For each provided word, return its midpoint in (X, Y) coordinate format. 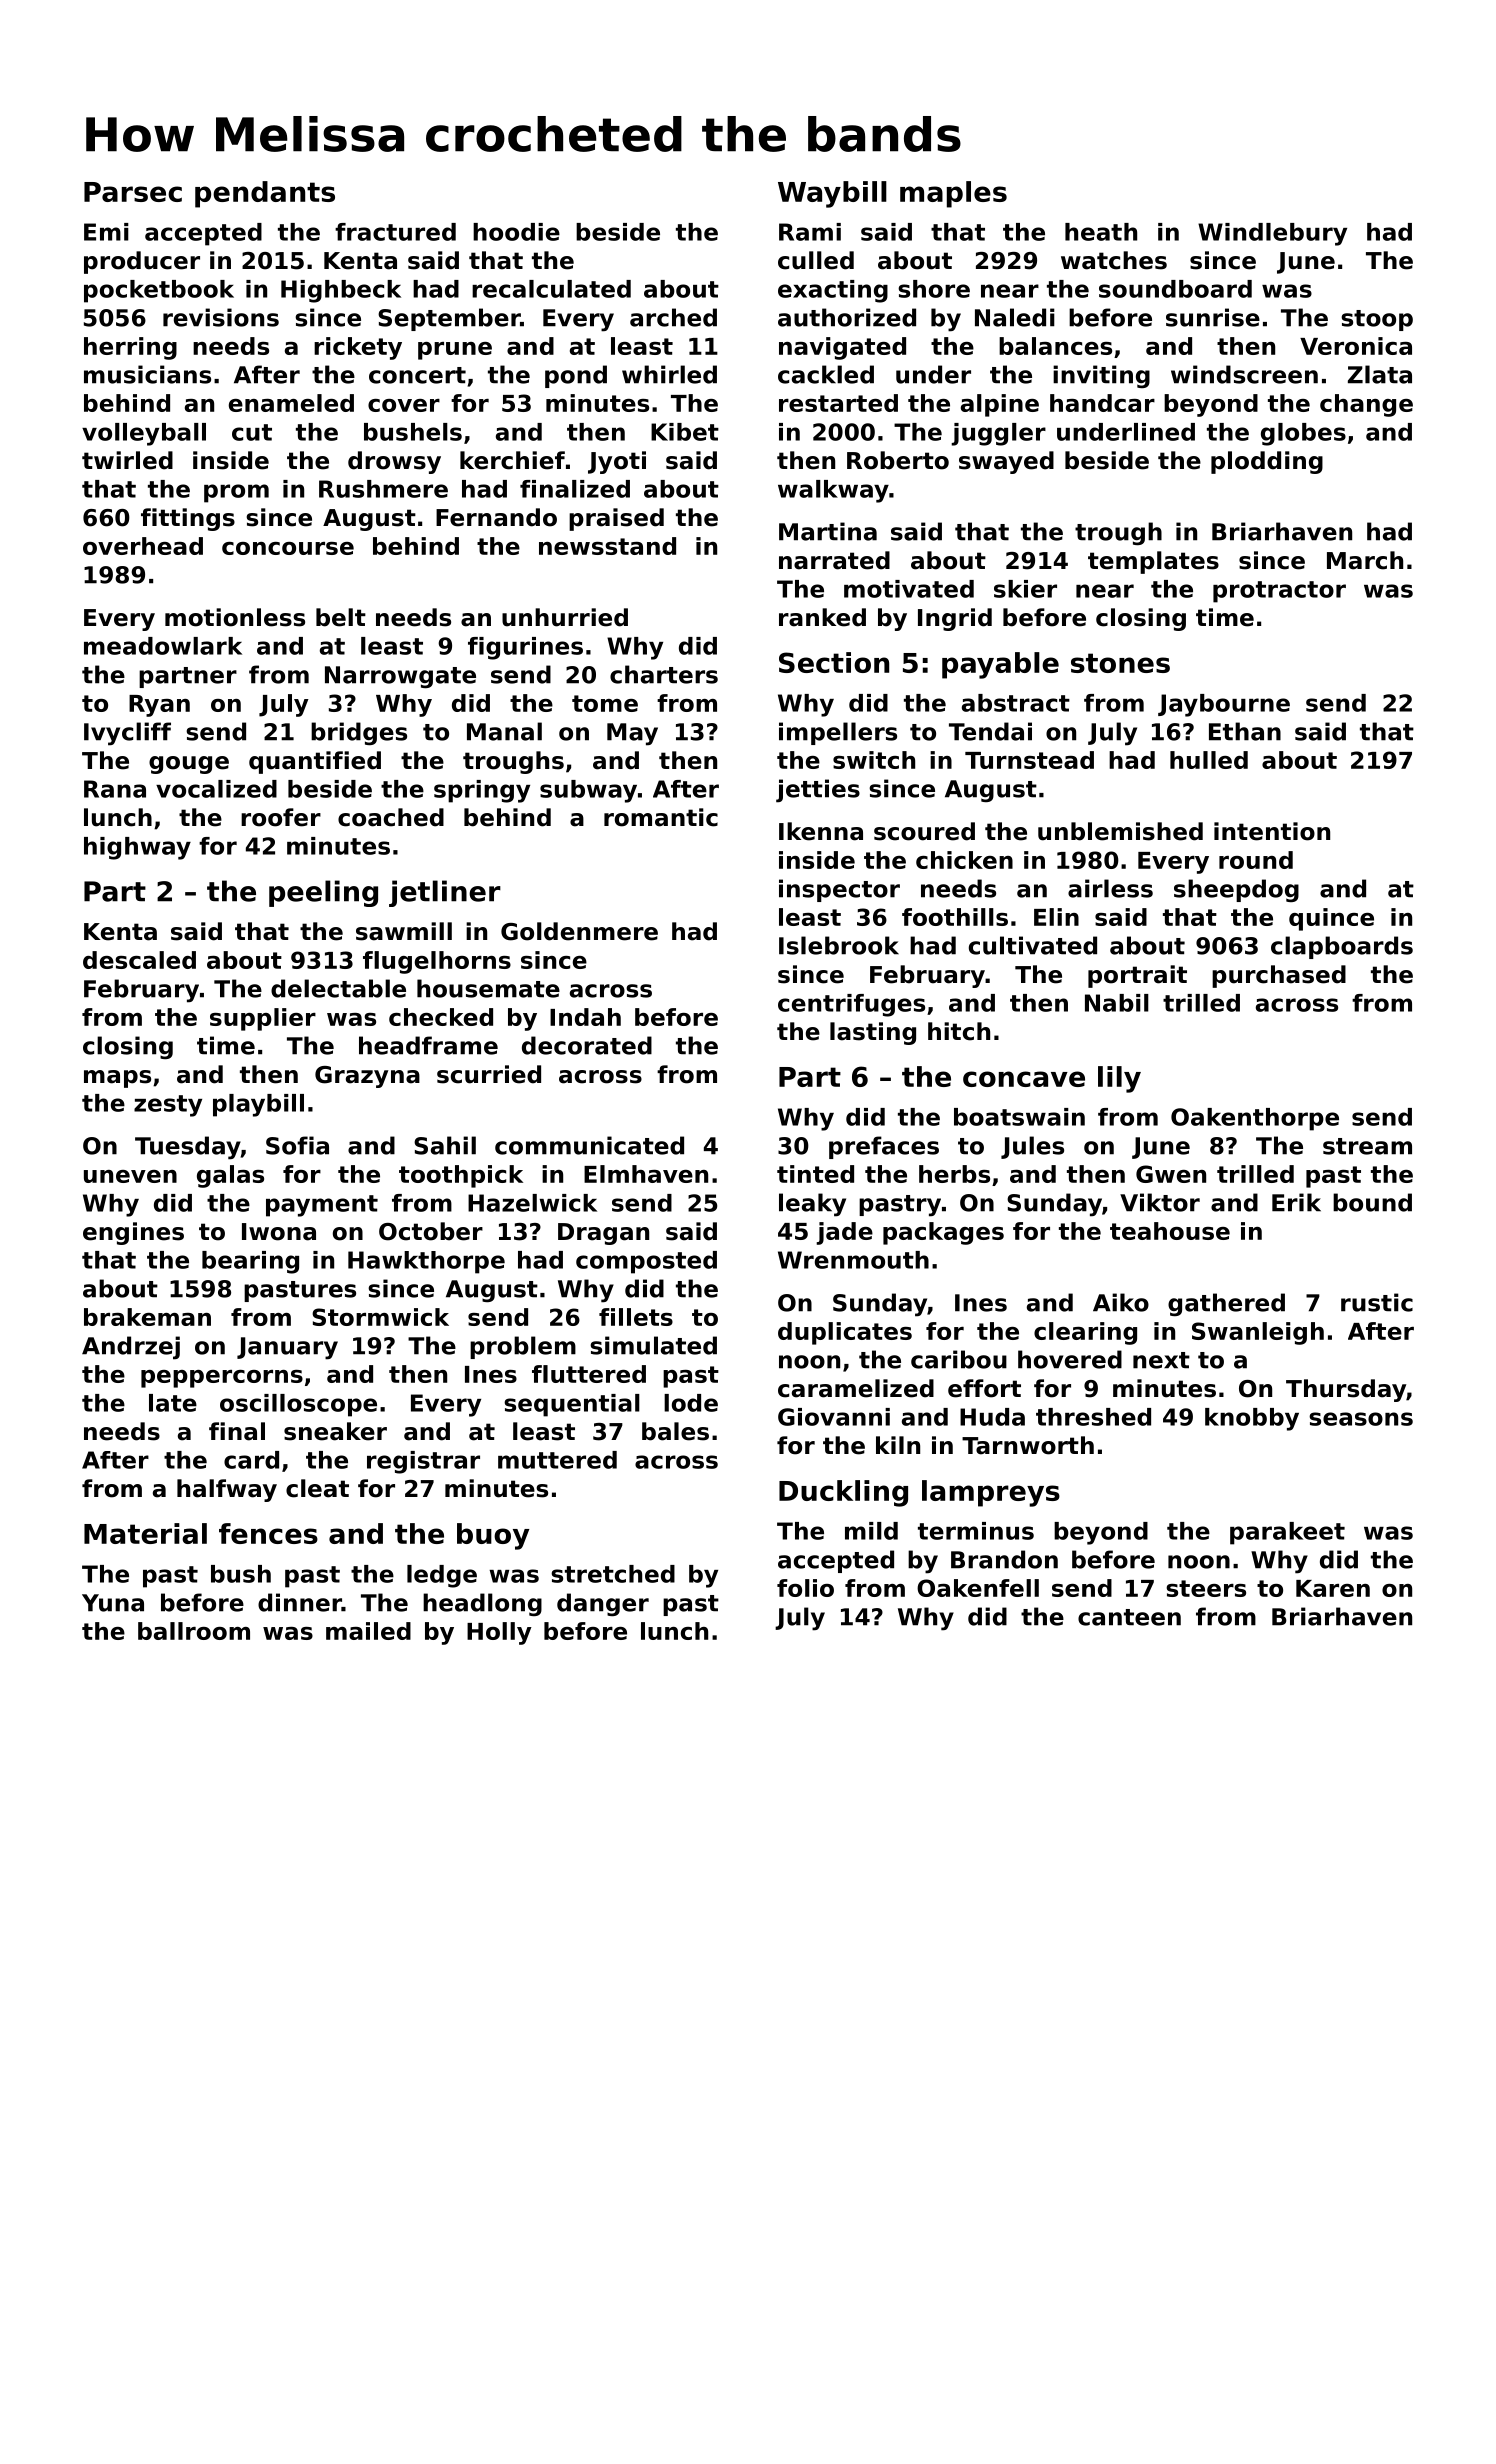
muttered (557, 1460)
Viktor (1160, 1202)
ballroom (194, 1631)
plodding (1267, 462)
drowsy (394, 462)
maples (953, 194)
